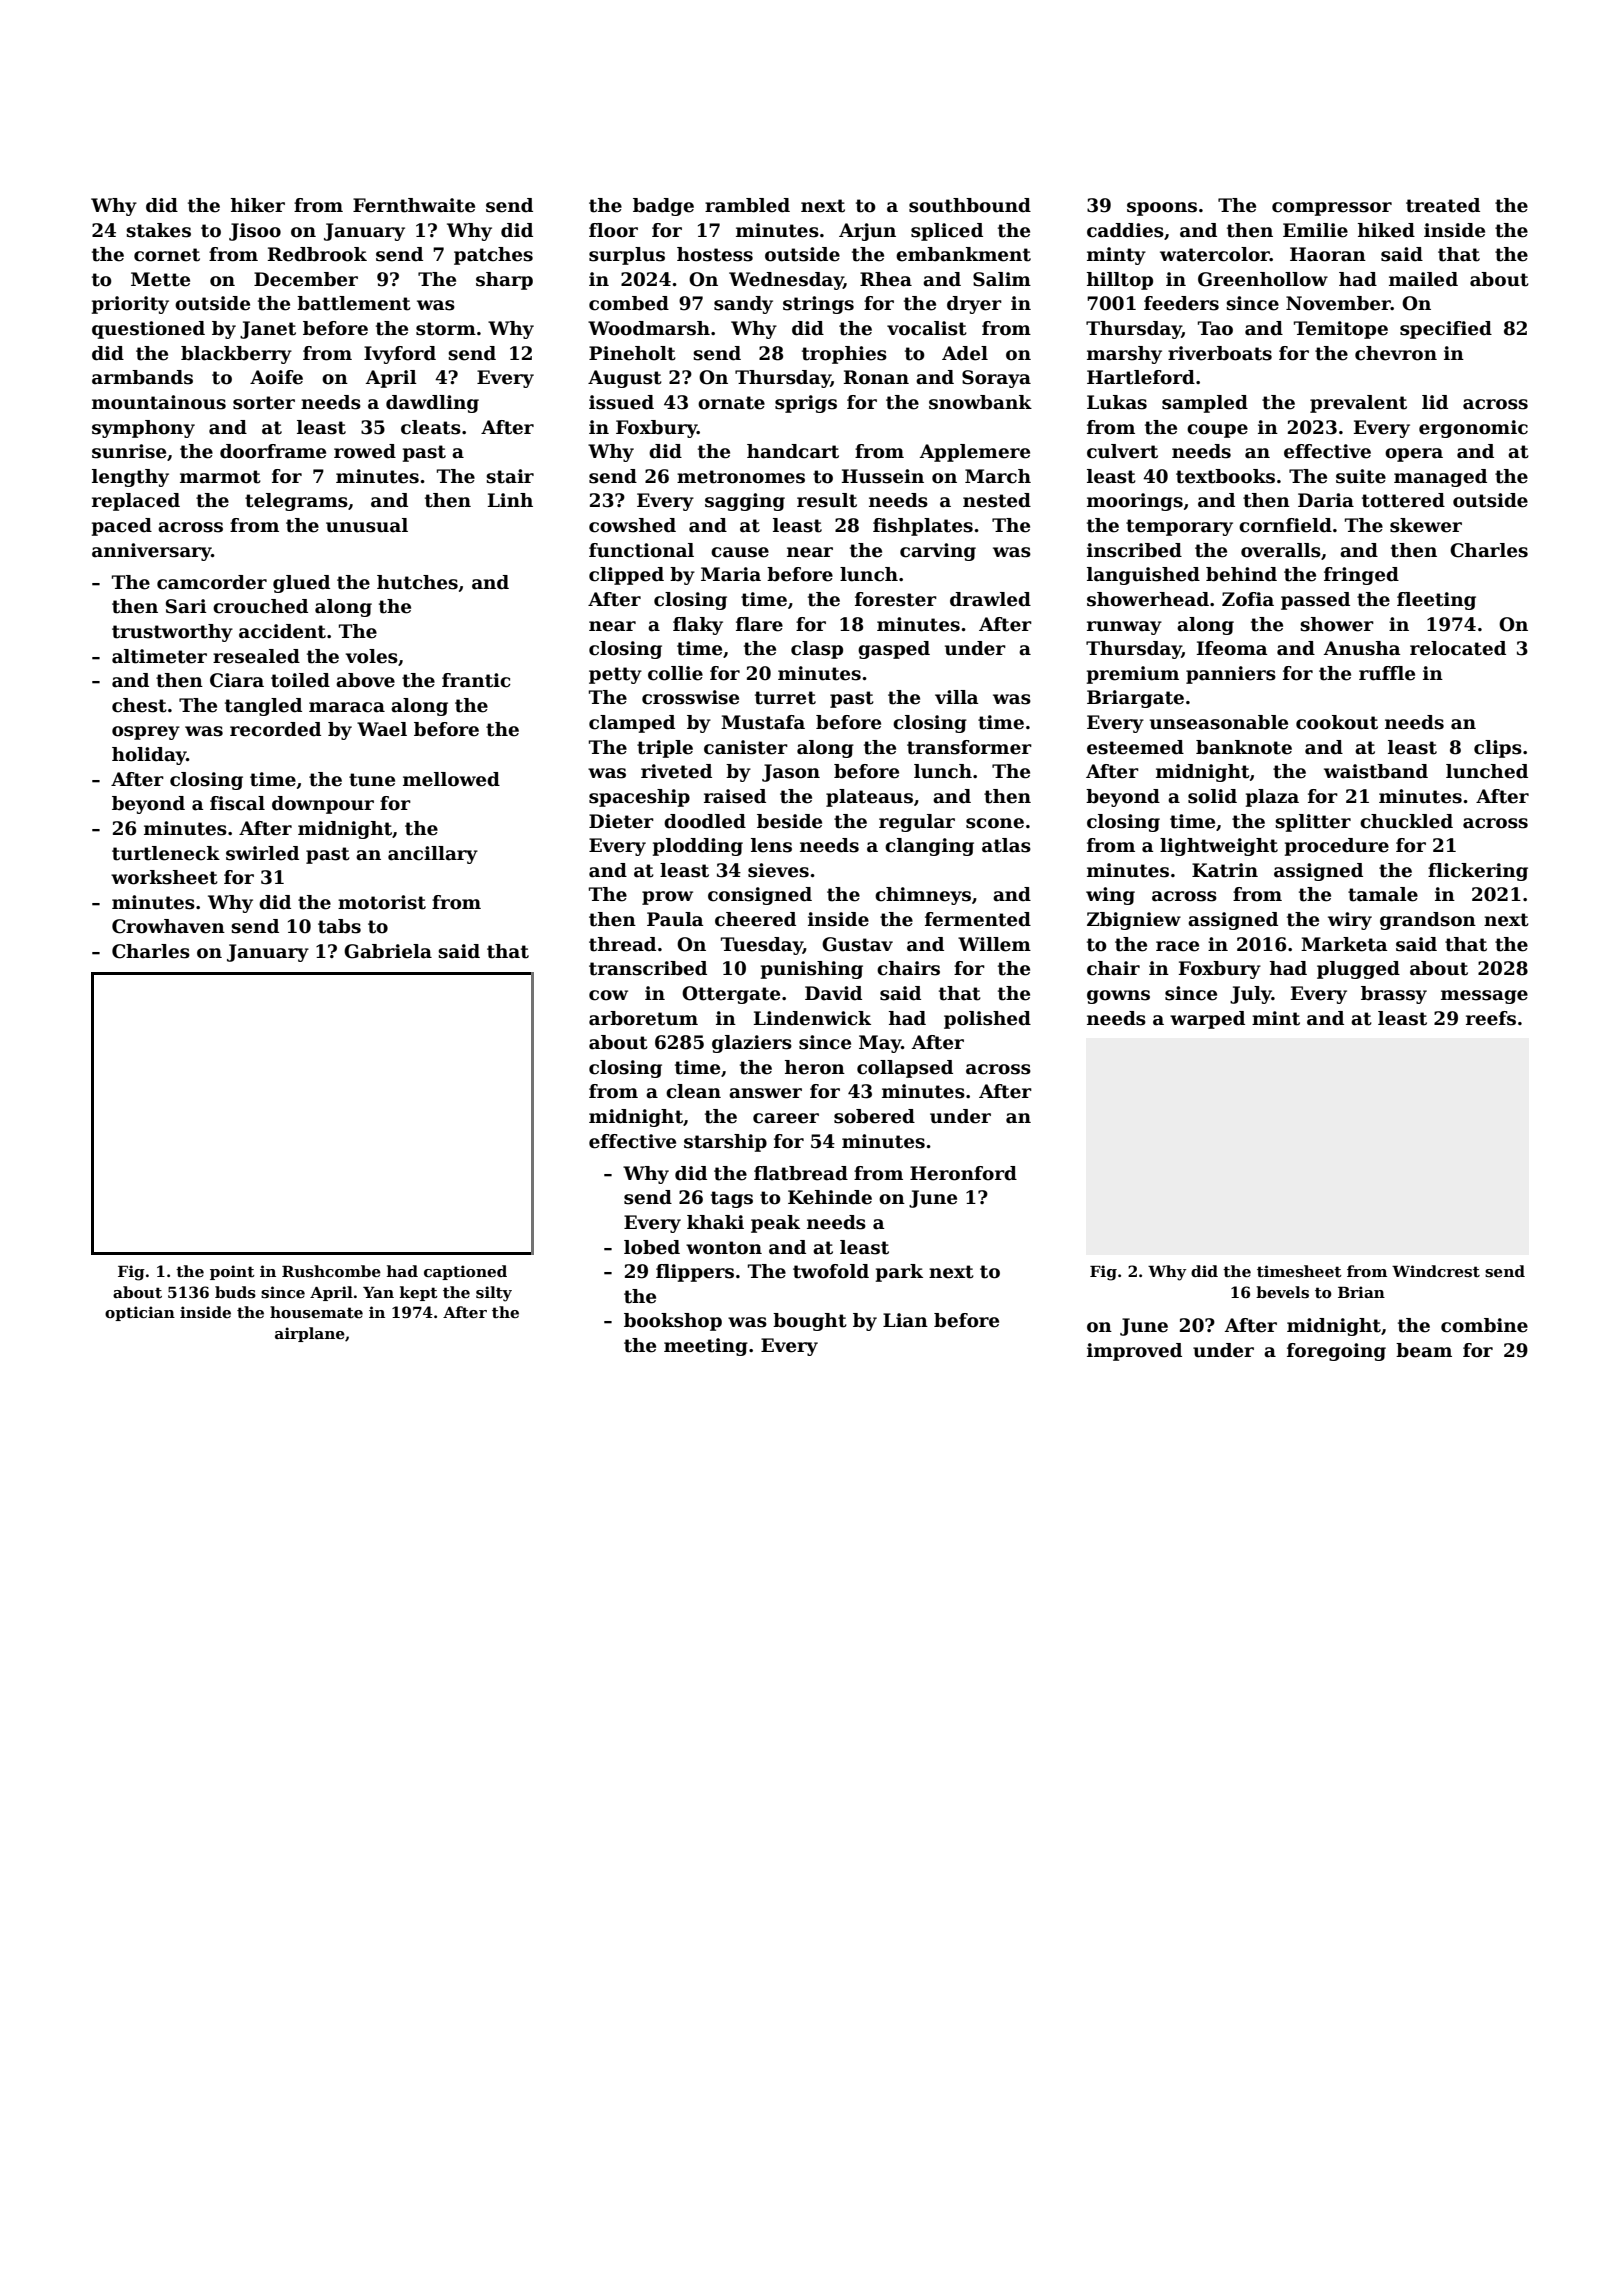 This screenshot has width=1620, height=2292. Describe the element at coordinates (957, 697) in the screenshot. I see `villa` at that location.
